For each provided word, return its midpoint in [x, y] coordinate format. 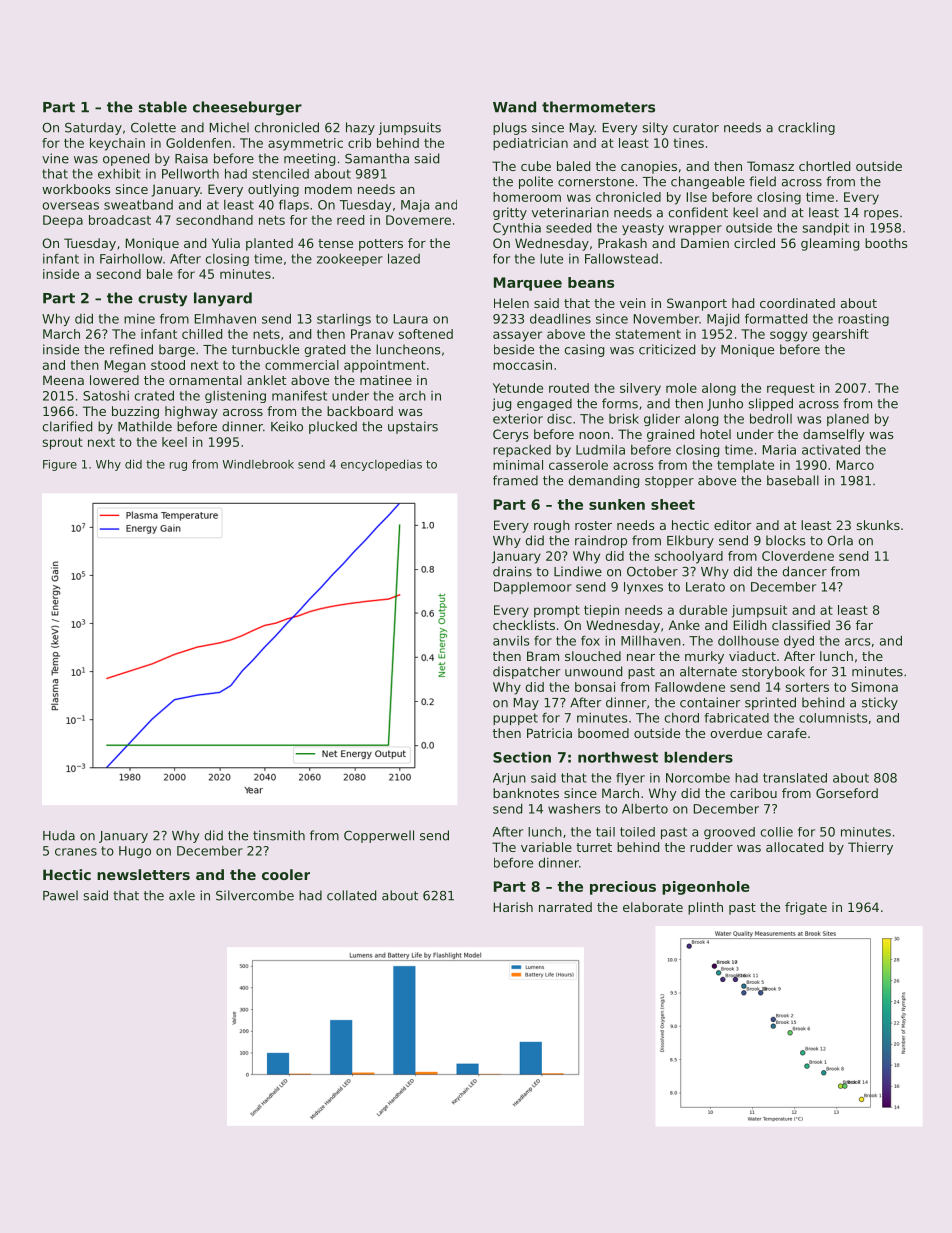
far [864, 625]
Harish [513, 907]
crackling [806, 128]
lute [551, 259]
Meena [63, 380]
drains [512, 571]
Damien [705, 243]
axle [182, 895]
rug [178, 466]
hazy [360, 128]
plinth [705, 908]
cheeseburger [247, 108]
